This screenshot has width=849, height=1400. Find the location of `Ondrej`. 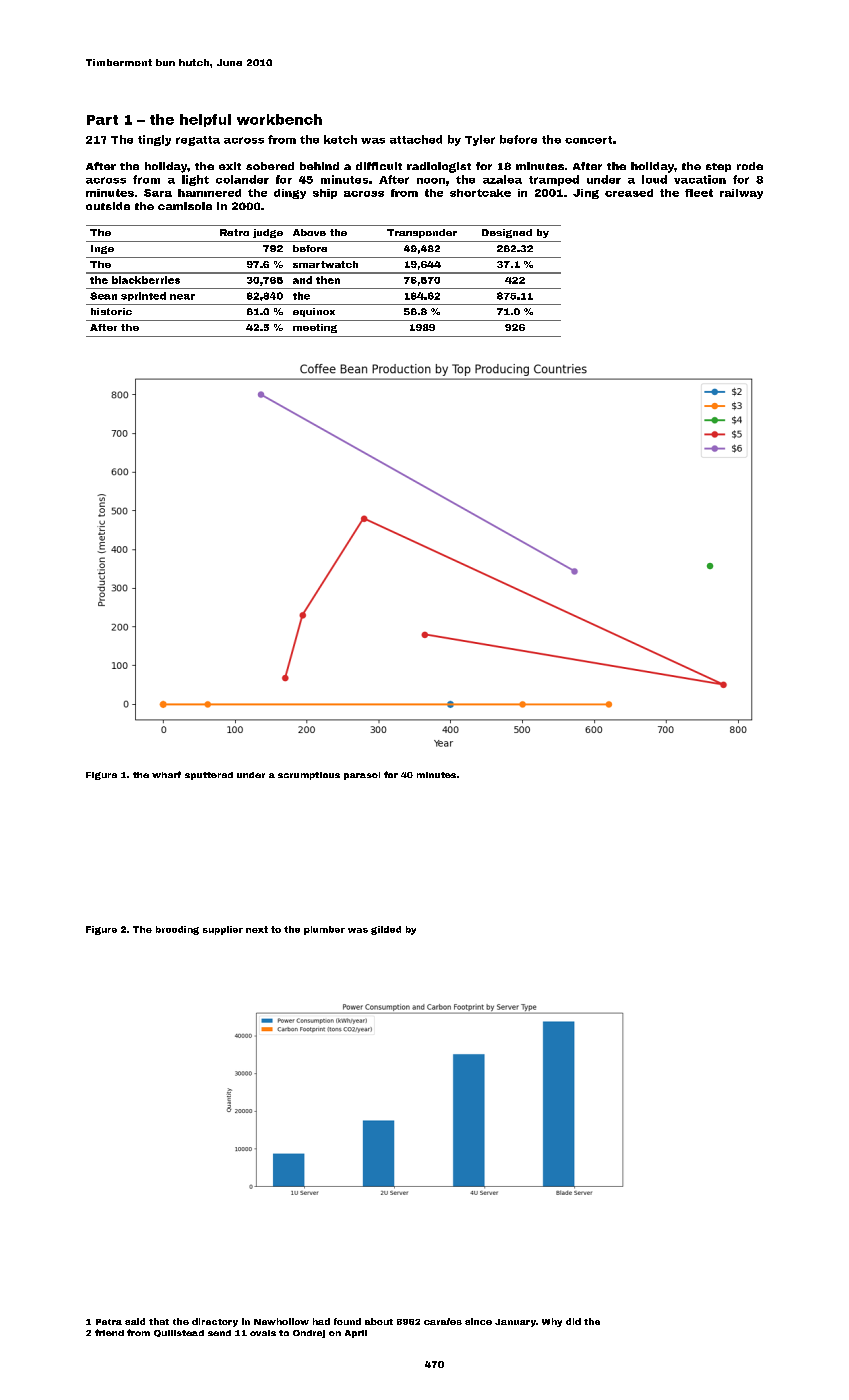

Ondrej is located at coordinates (309, 1334).
